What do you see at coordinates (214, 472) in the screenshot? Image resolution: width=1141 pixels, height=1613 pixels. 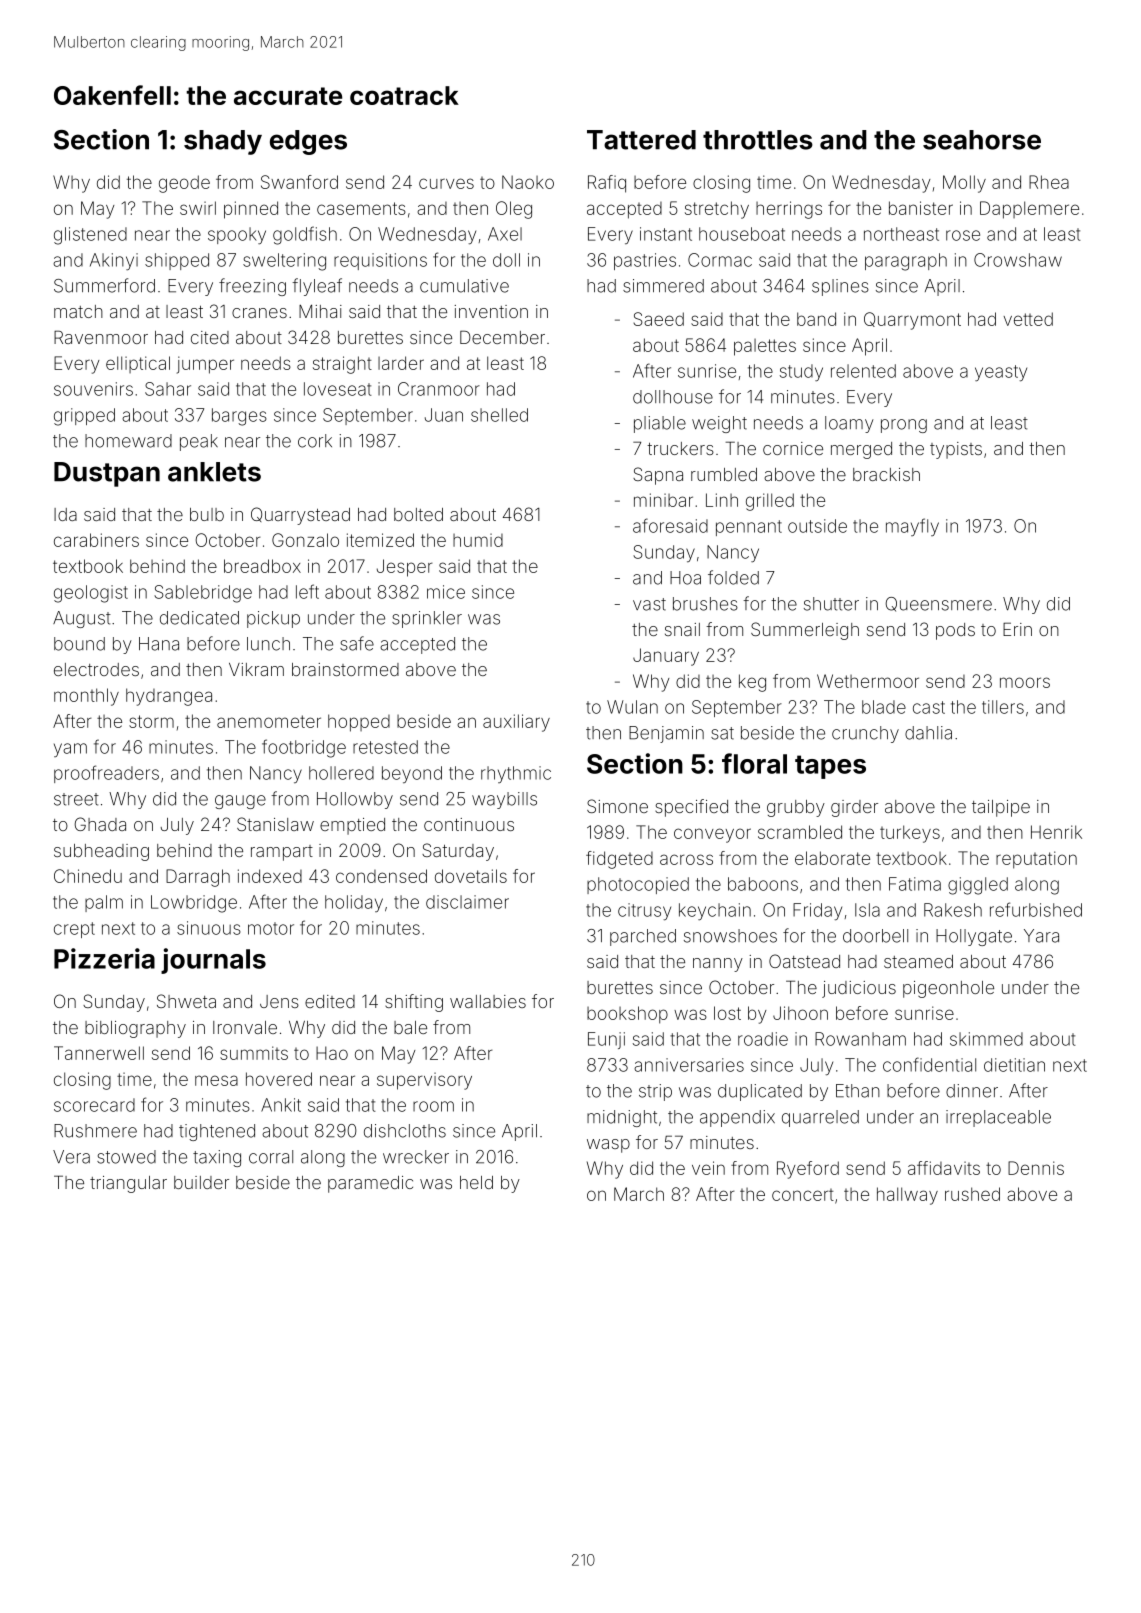 I see `anklets` at bounding box center [214, 472].
